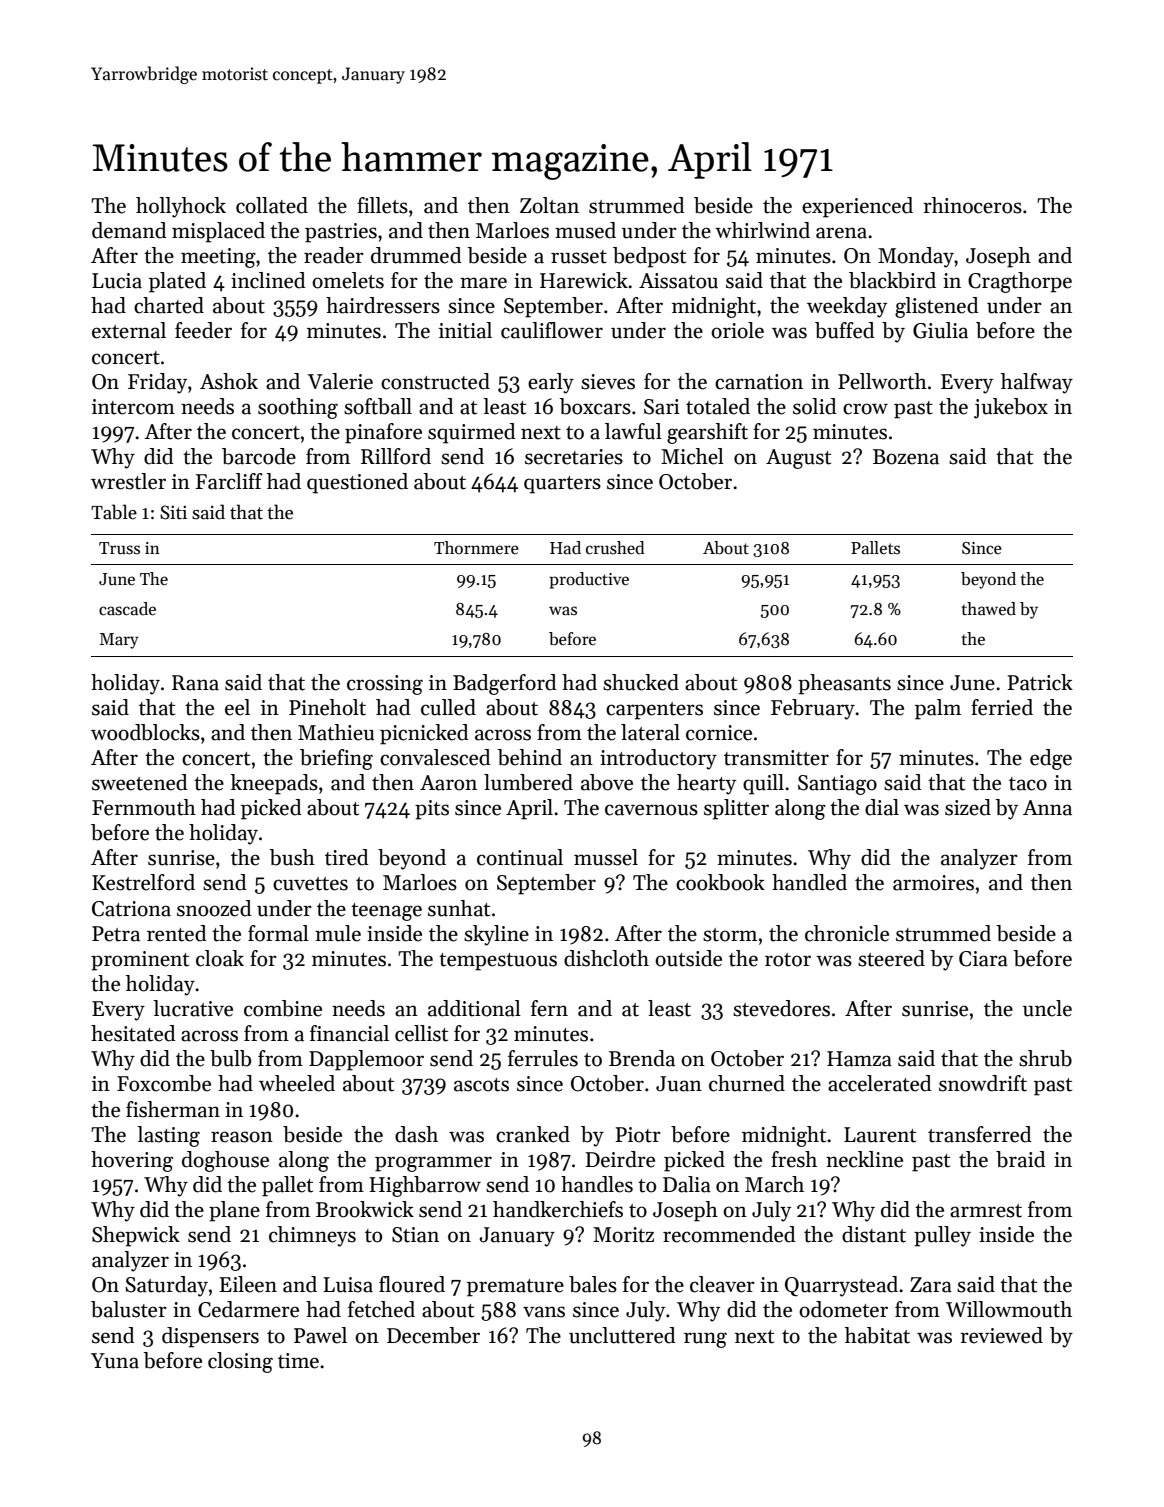 This page has width=1164, height=1507. What do you see at coordinates (136, 1236) in the page?
I see `Shepwick` at bounding box center [136, 1236].
